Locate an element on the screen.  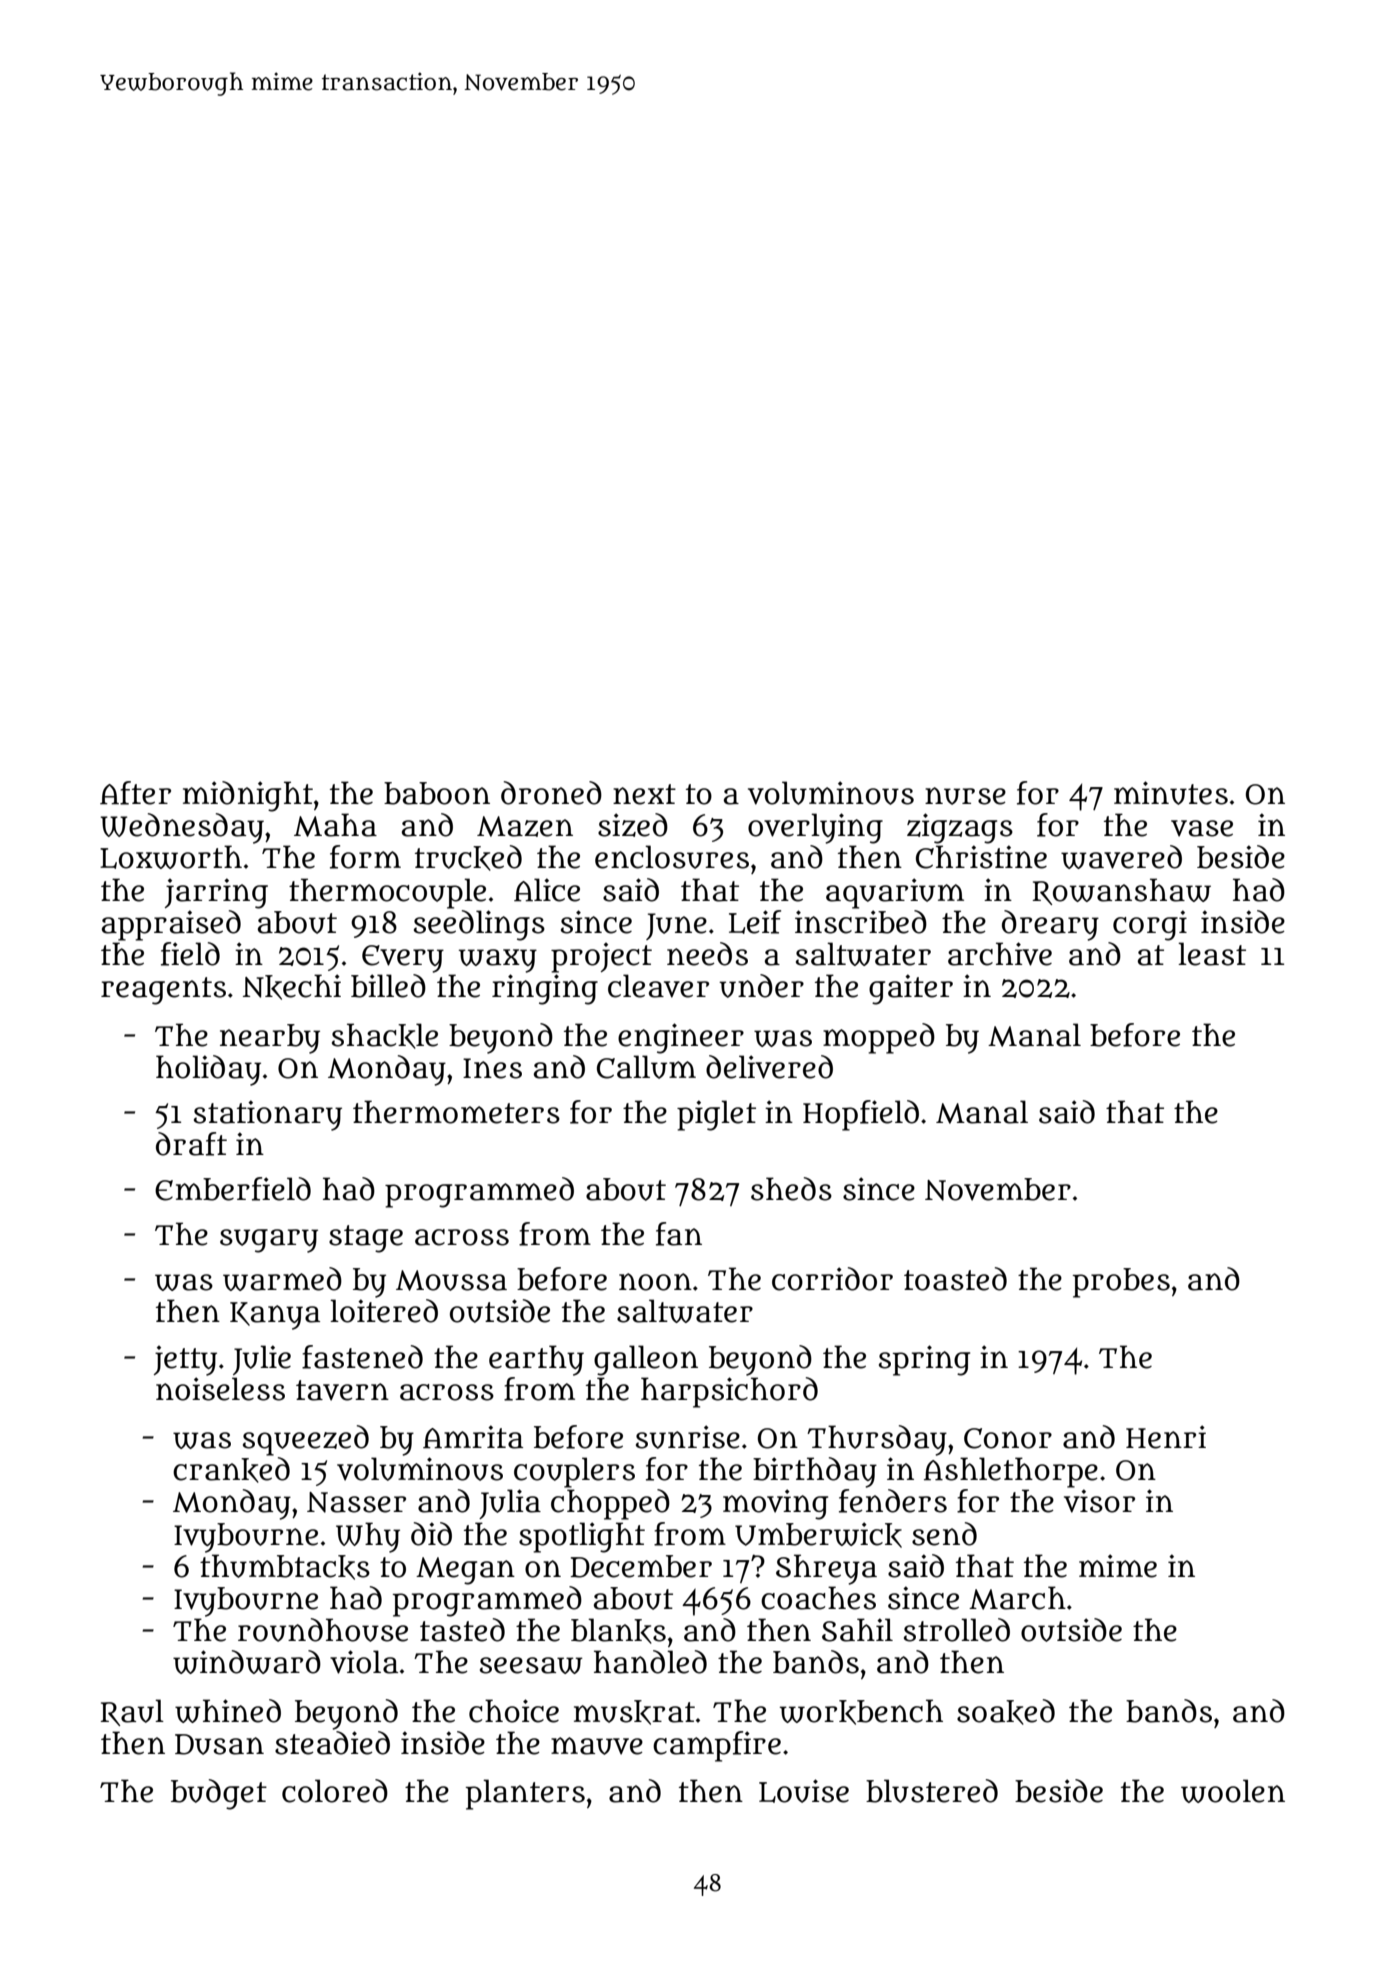
delivered is located at coordinates (769, 1067).
